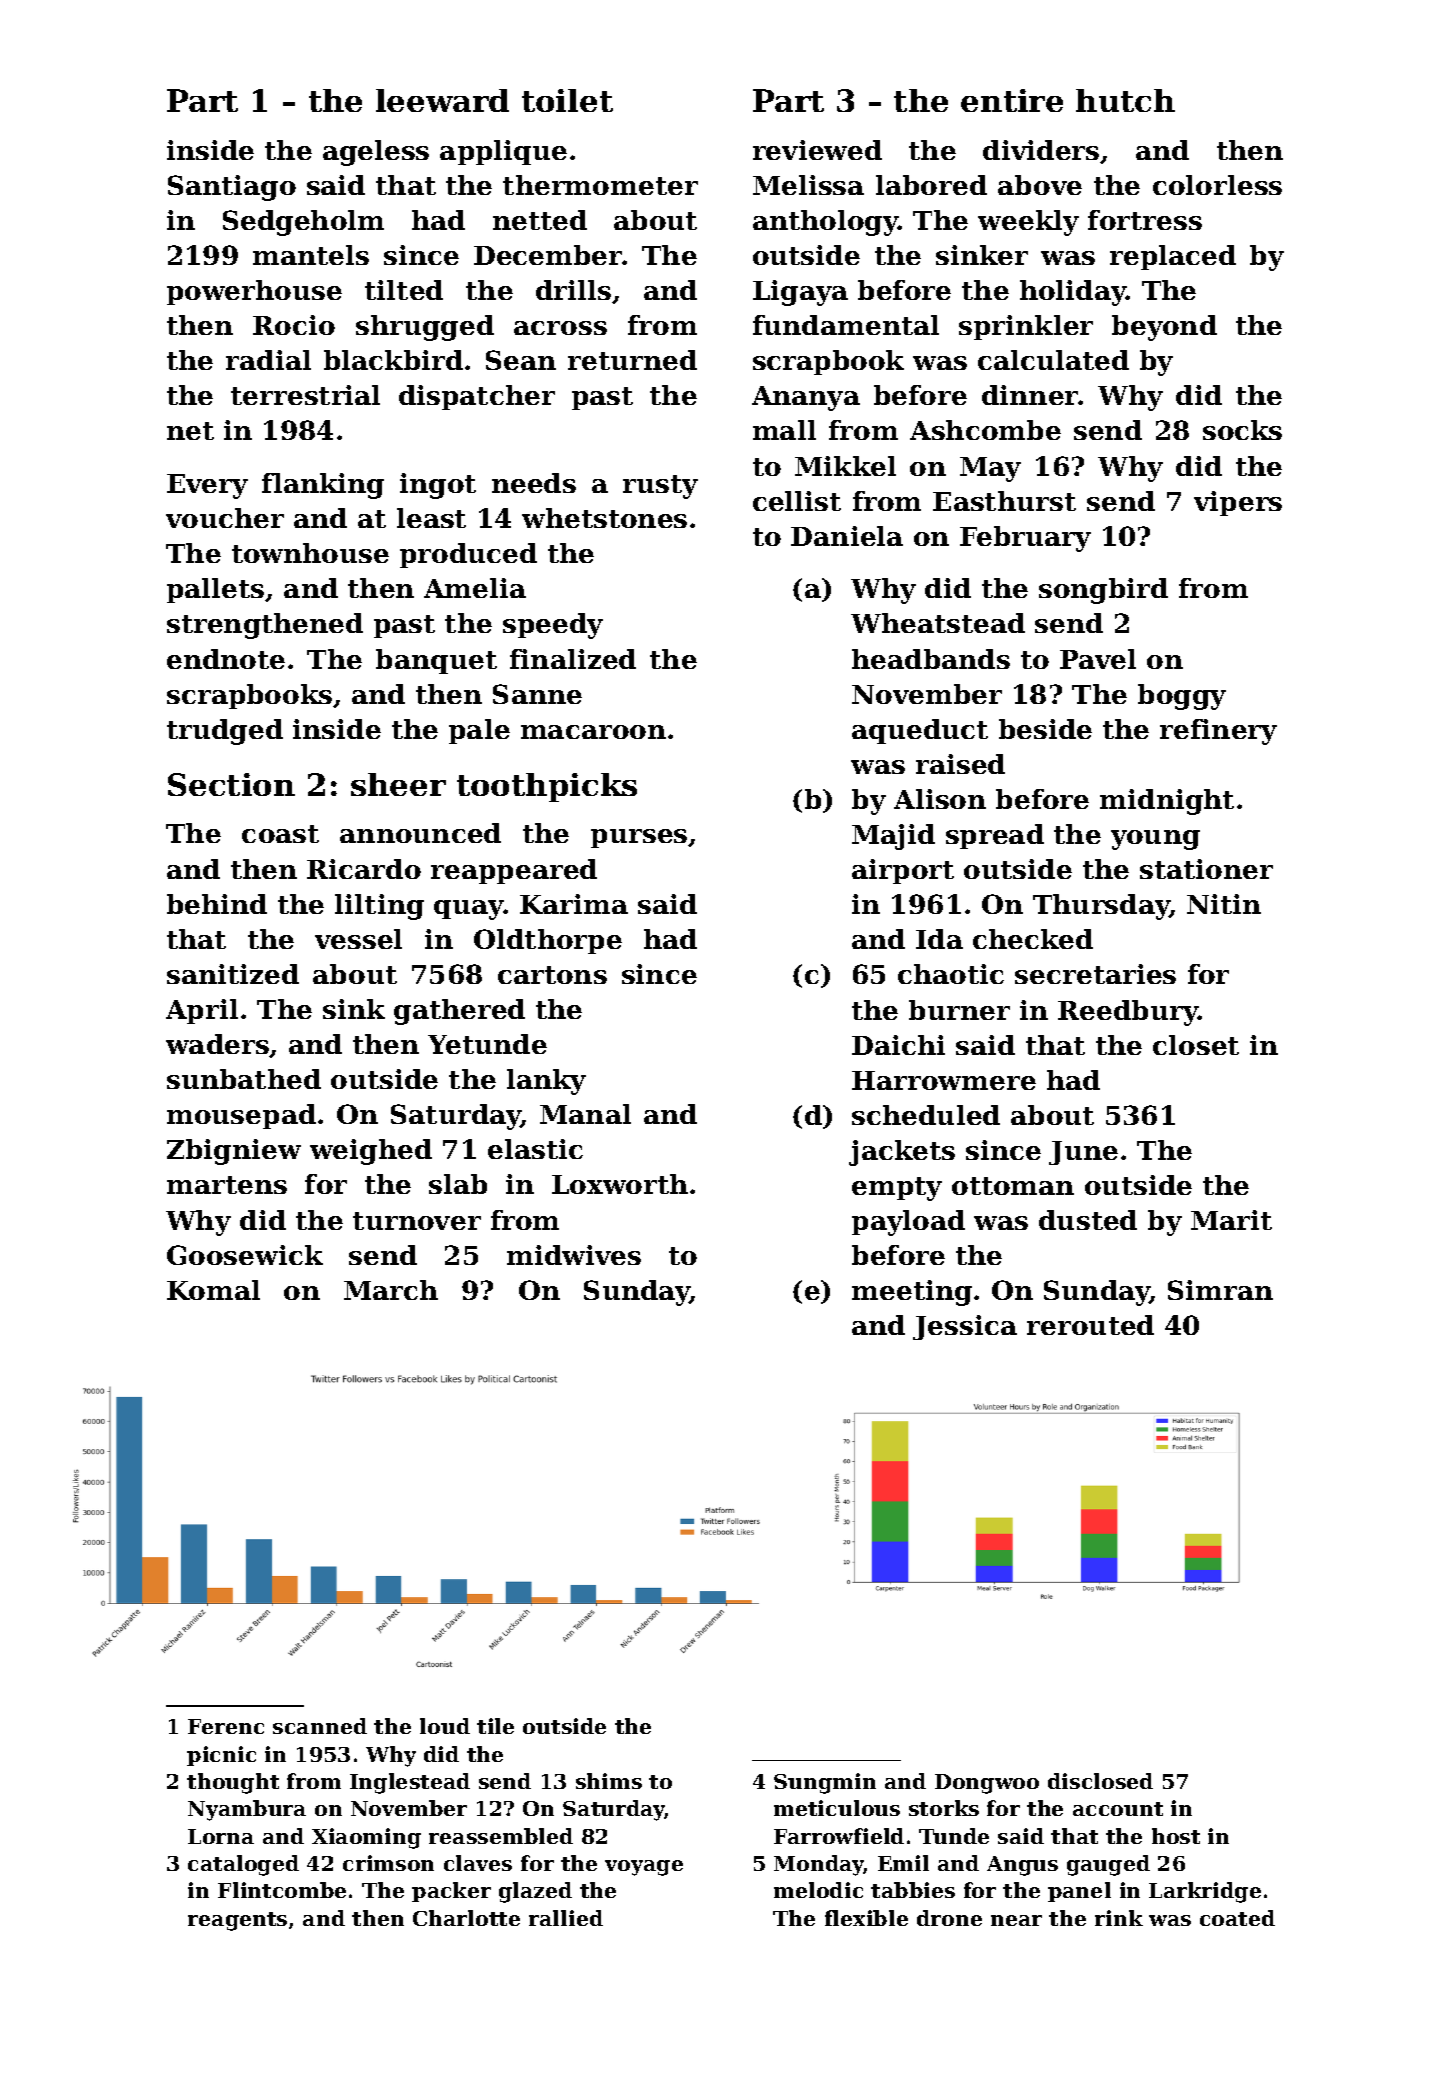 This screenshot has width=1450, height=2100. I want to click on banquet, so click(436, 661).
